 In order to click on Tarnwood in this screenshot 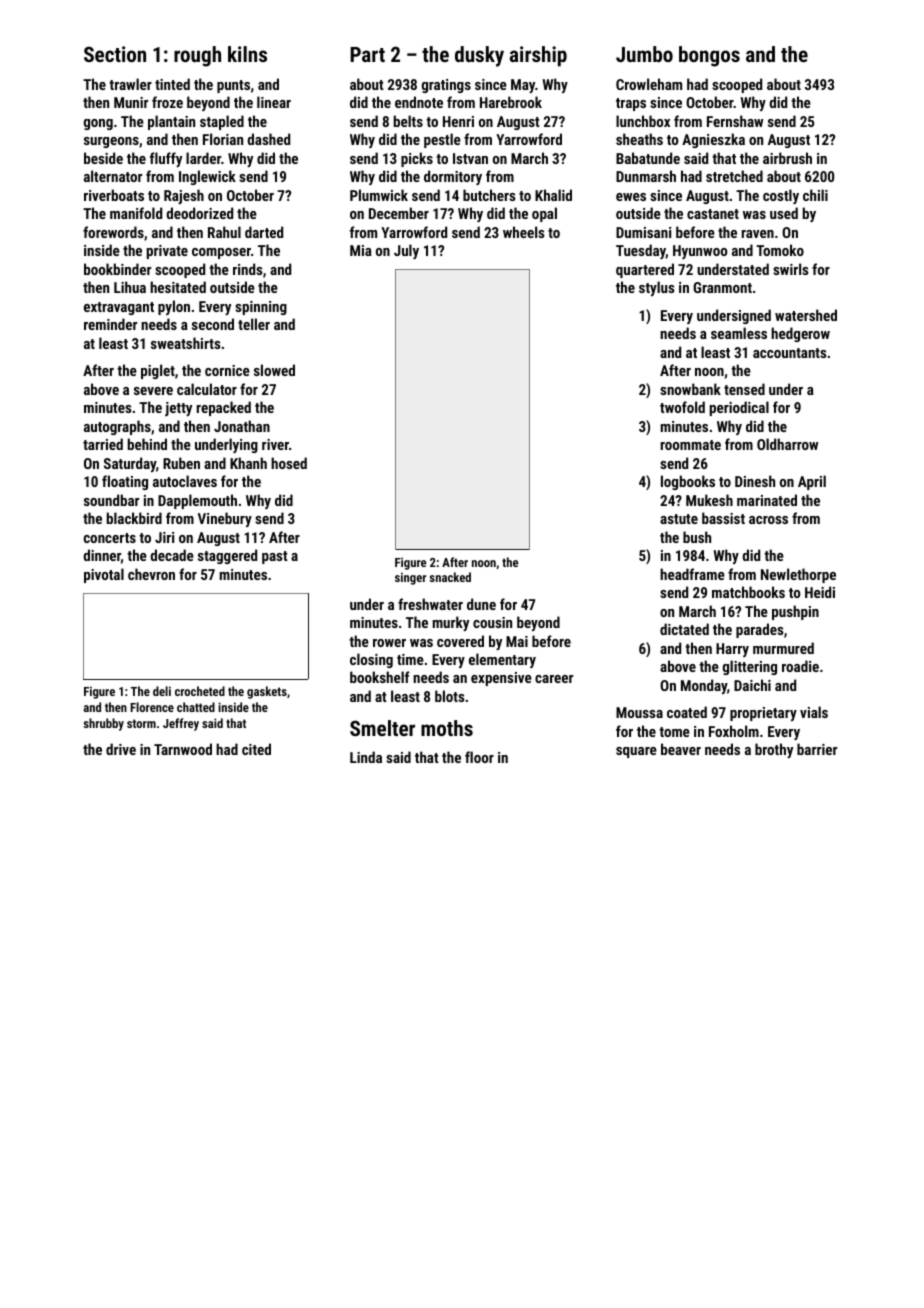, I will do `click(183, 749)`.
